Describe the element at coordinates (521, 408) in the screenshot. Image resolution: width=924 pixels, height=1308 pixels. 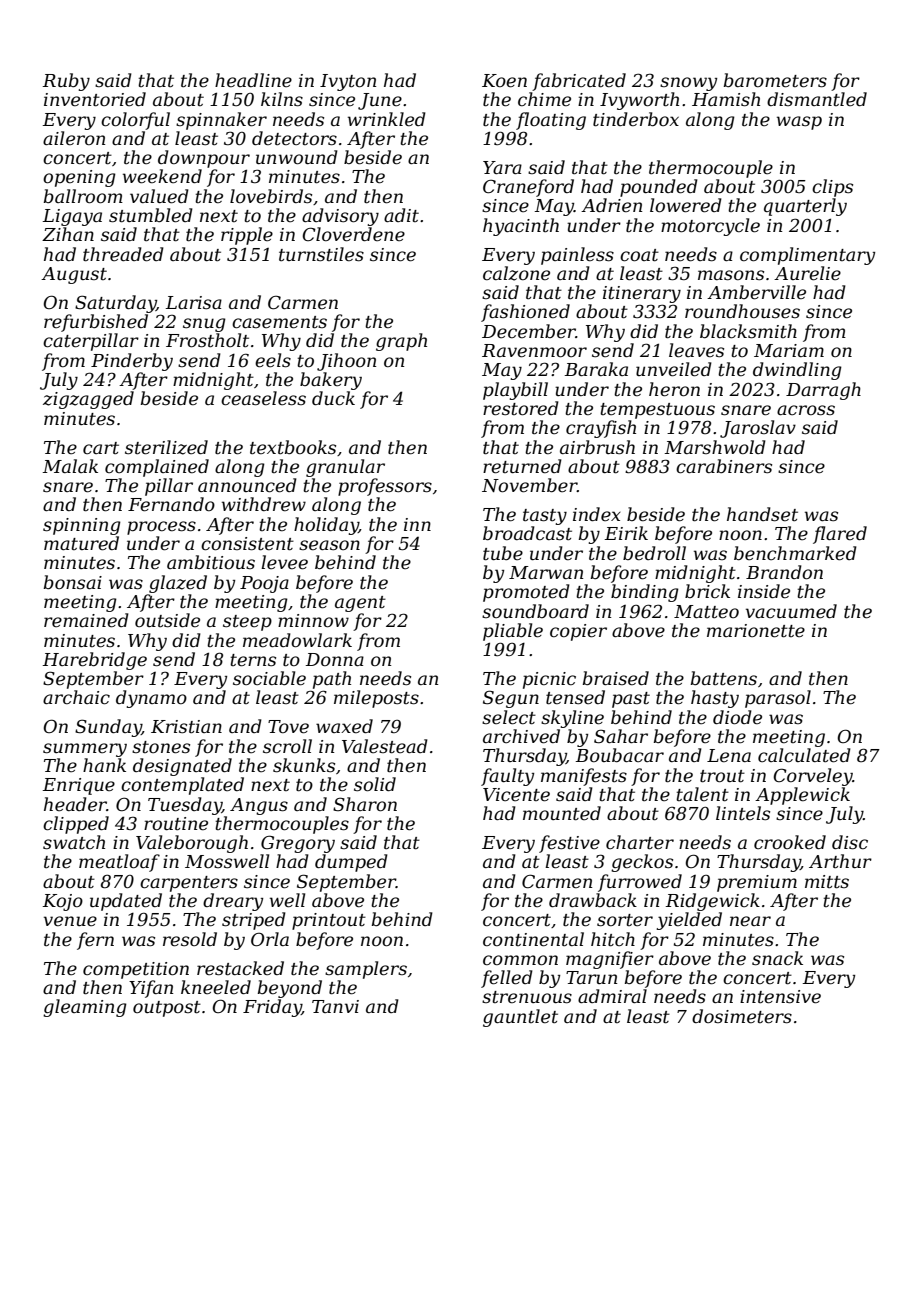
I see `restored` at that location.
